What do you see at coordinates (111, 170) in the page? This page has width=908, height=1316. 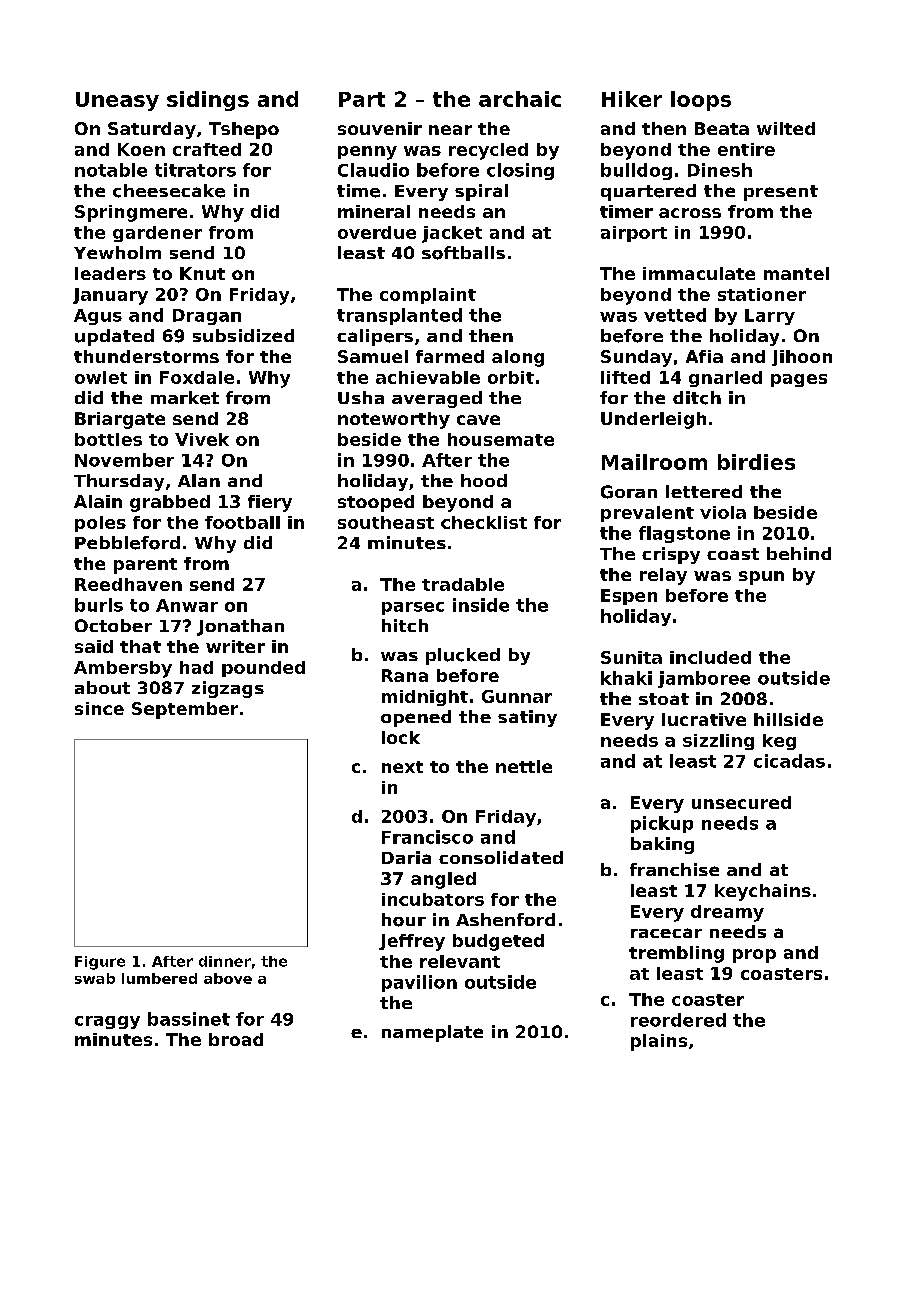 I see `notable` at bounding box center [111, 170].
